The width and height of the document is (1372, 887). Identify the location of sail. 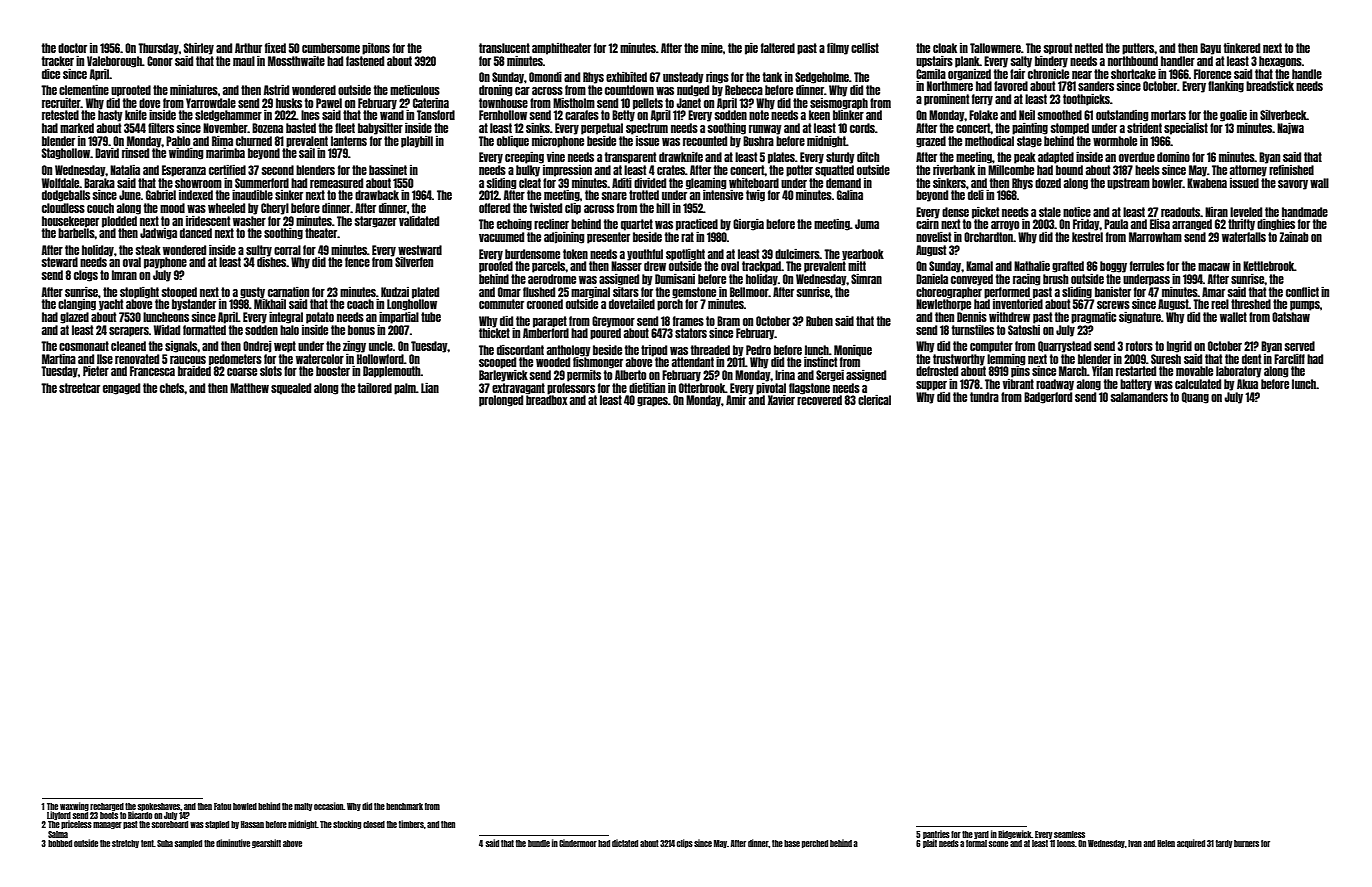
(307, 153).
